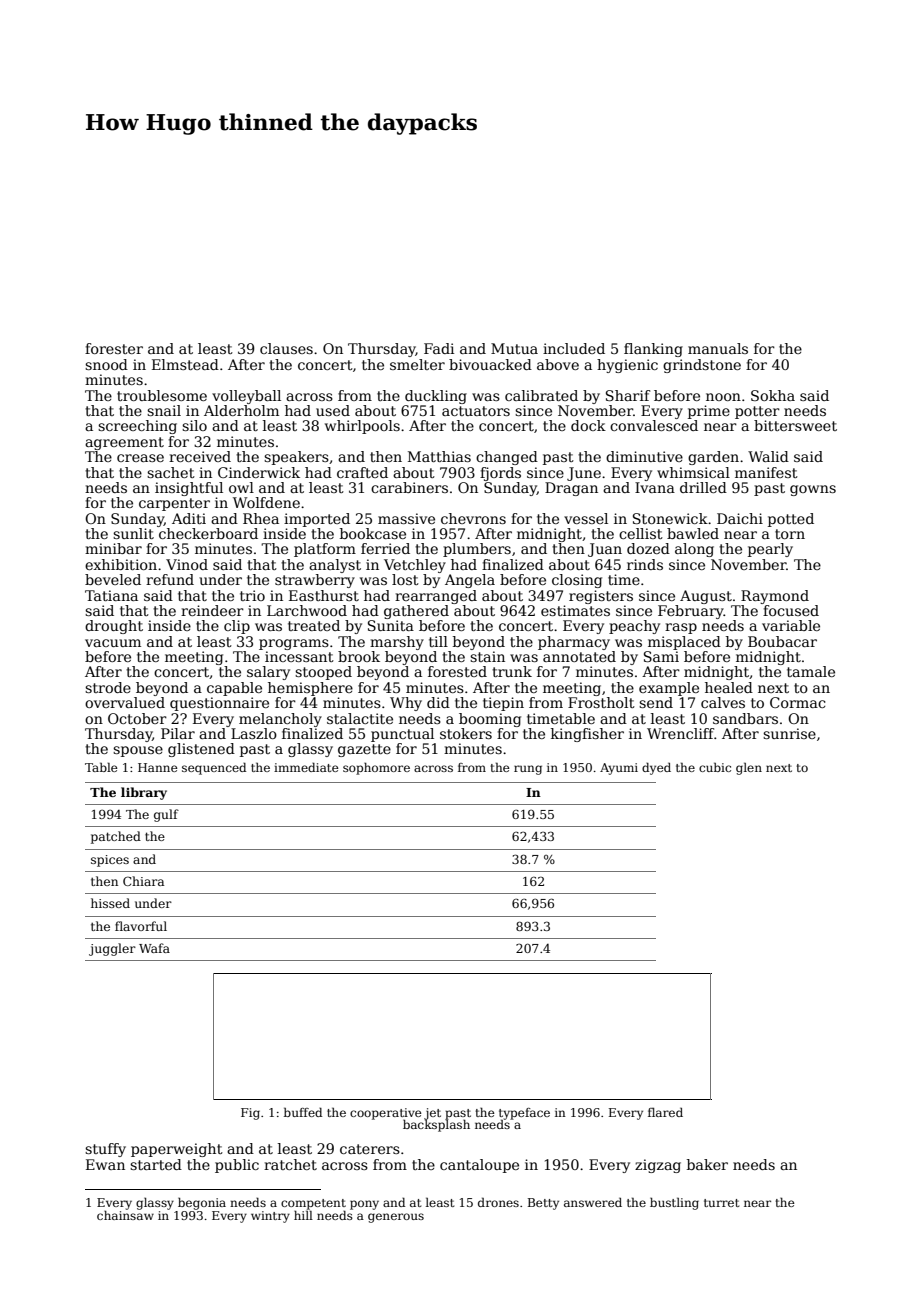 This screenshot has height=1308, width=924. I want to click on forester, so click(114, 348).
